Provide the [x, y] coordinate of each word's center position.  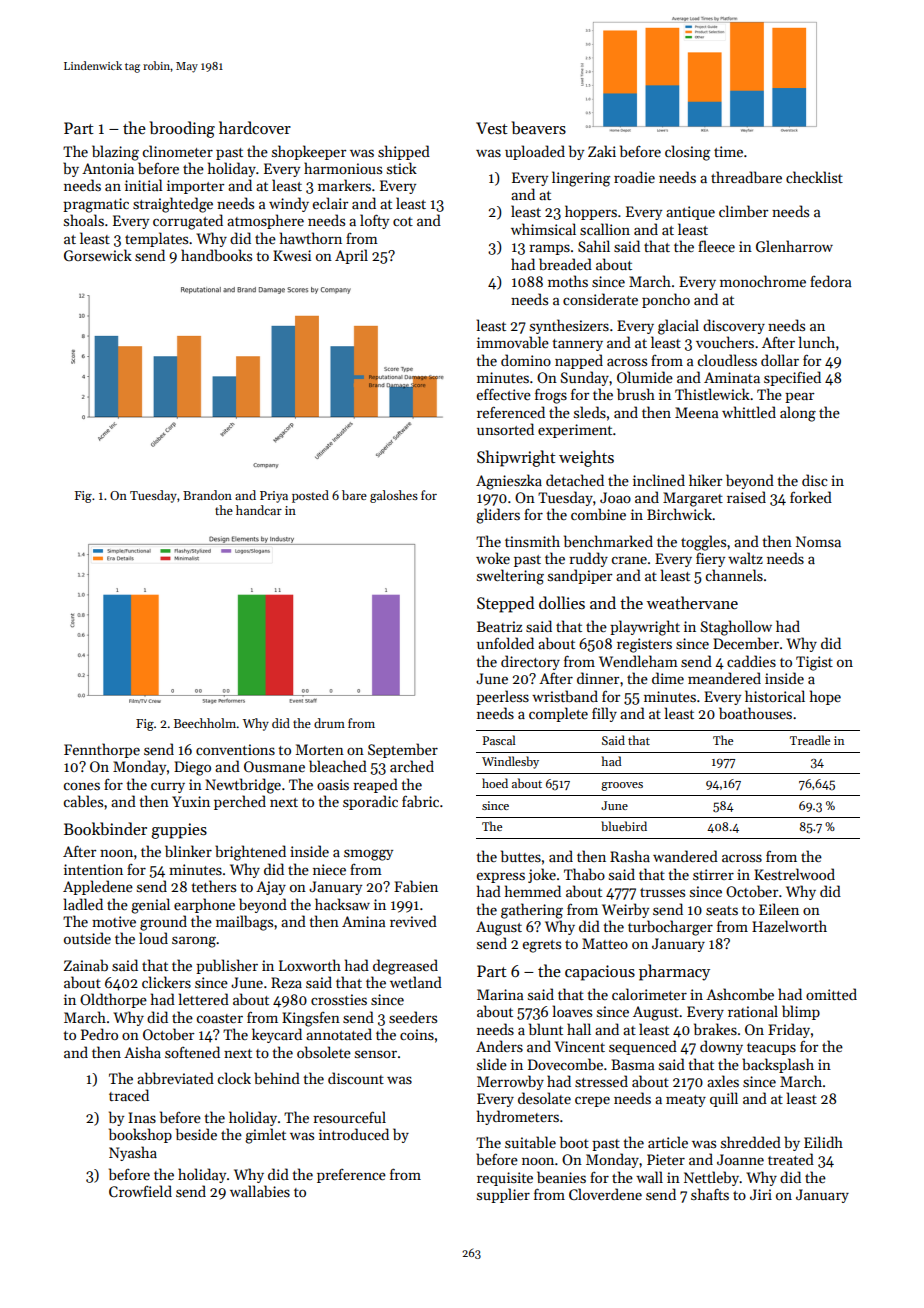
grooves [622, 786]
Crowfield [140, 1191]
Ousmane [274, 766]
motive [114, 921]
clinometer [178, 151]
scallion [605, 229]
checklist [814, 177]
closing [687, 153]
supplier [503, 1195]
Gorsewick [98, 255]
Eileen [779, 909]
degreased [405, 967]
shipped [404, 152]
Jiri [761, 1194]
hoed [495, 783]
